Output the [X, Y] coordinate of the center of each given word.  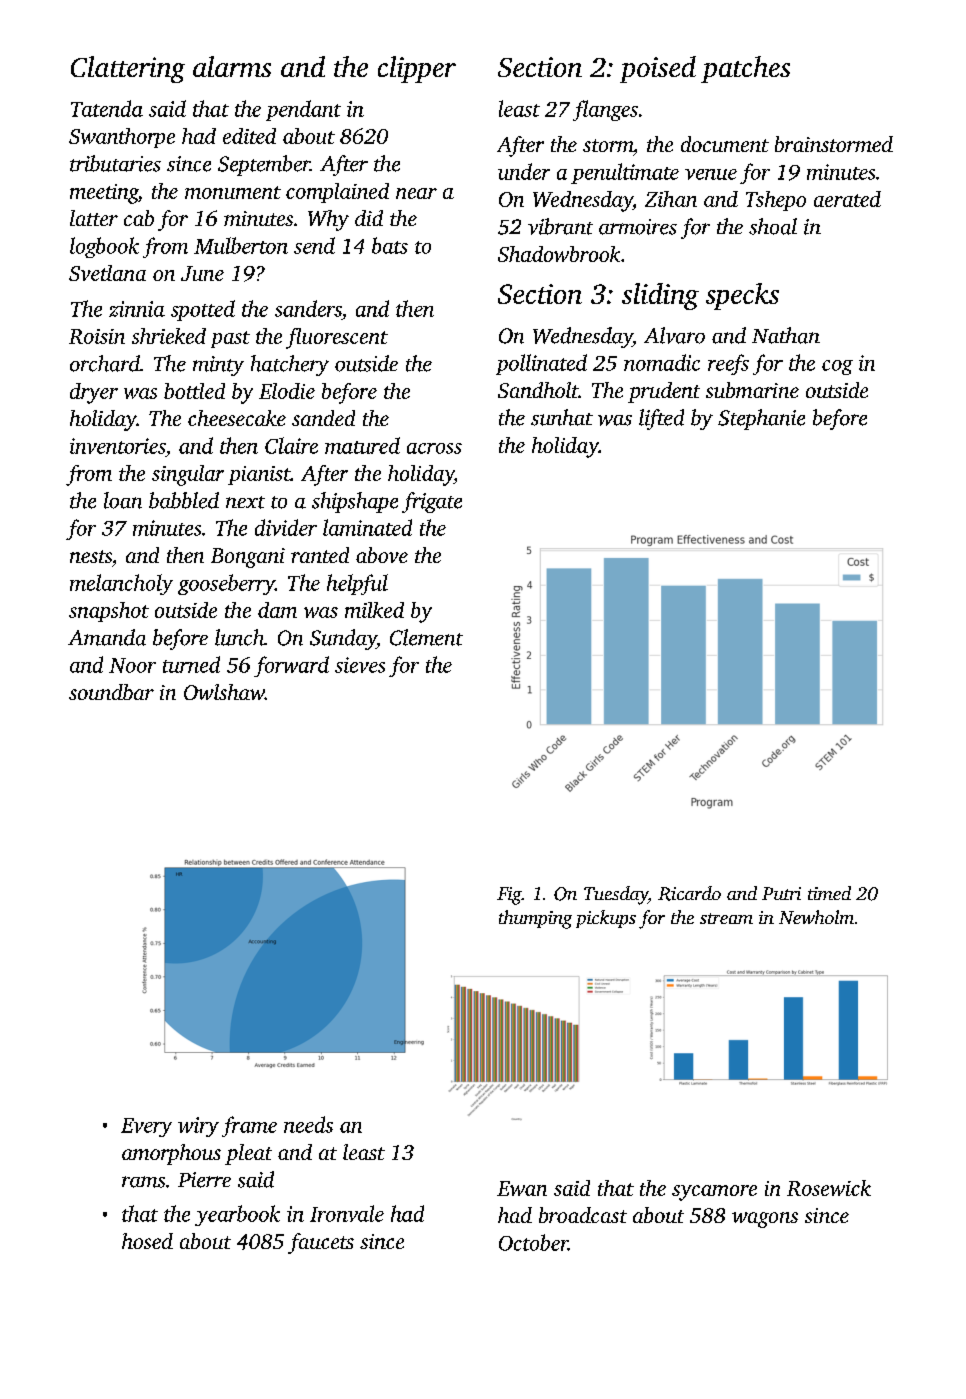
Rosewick [829, 1188]
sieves [360, 665]
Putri [781, 893]
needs [308, 1124]
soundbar [111, 692]
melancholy [121, 584]
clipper [417, 69]
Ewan [522, 1188]
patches [745, 69]
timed [829, 893]
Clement [426, 637]
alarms [232, 66]
